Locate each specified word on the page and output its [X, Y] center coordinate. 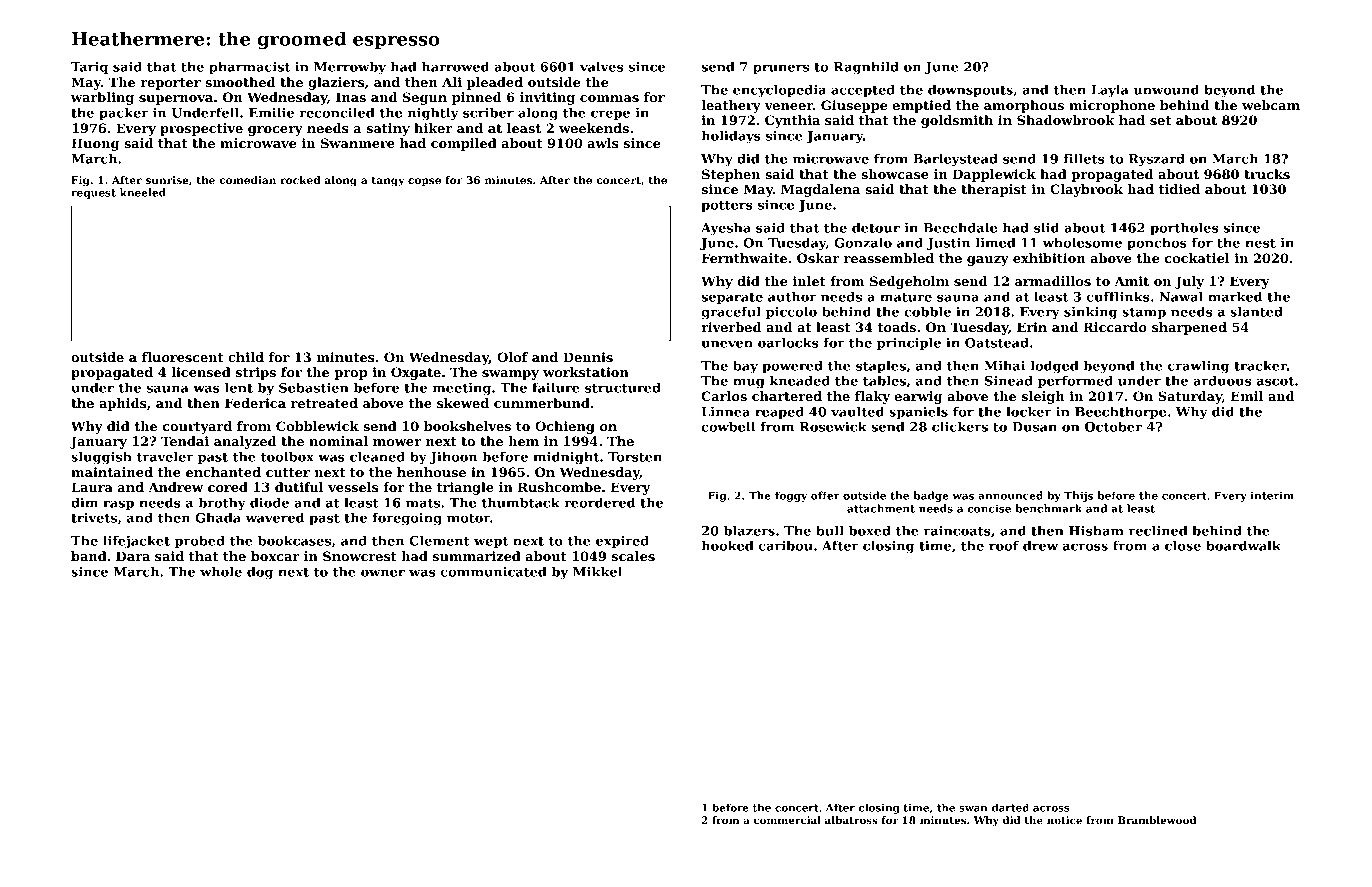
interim [1272, 495]
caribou [786, 545]
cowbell [728, 426]
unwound [1166, 89]
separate [732, 298]
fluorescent [182, 357]
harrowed [455, 66]
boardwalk [1243, 545]
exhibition [1049, 258]
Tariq [89, 68]
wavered [274, 517]
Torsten [635, 457]
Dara [133, 556]
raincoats [957, 531]
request [93, 194]
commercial [787, 820]
